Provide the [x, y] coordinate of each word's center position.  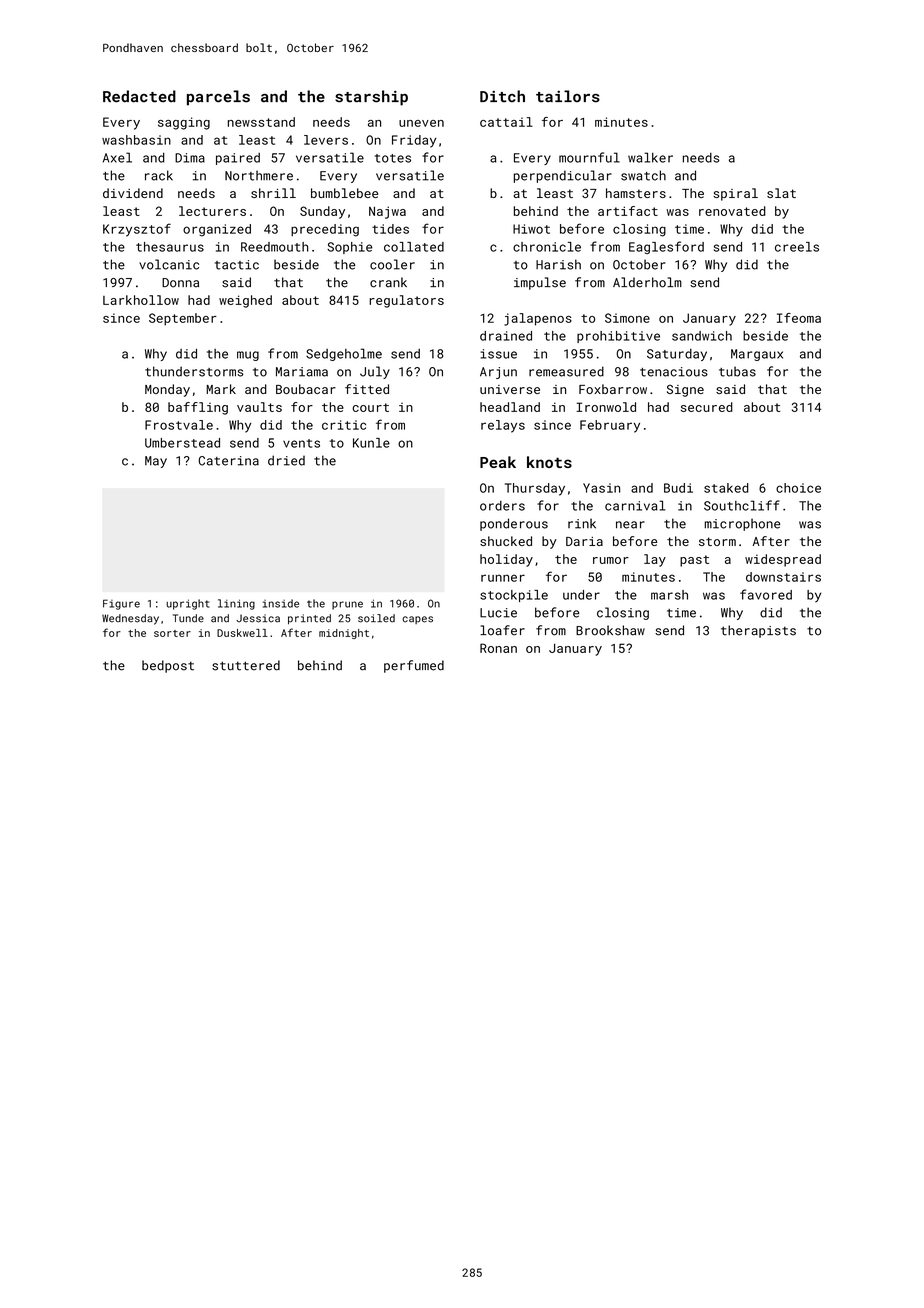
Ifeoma [799, 318]
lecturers [212, 211]
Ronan [498, 648]
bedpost [168, 666]
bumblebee [344, 193]
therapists [758, 631]
